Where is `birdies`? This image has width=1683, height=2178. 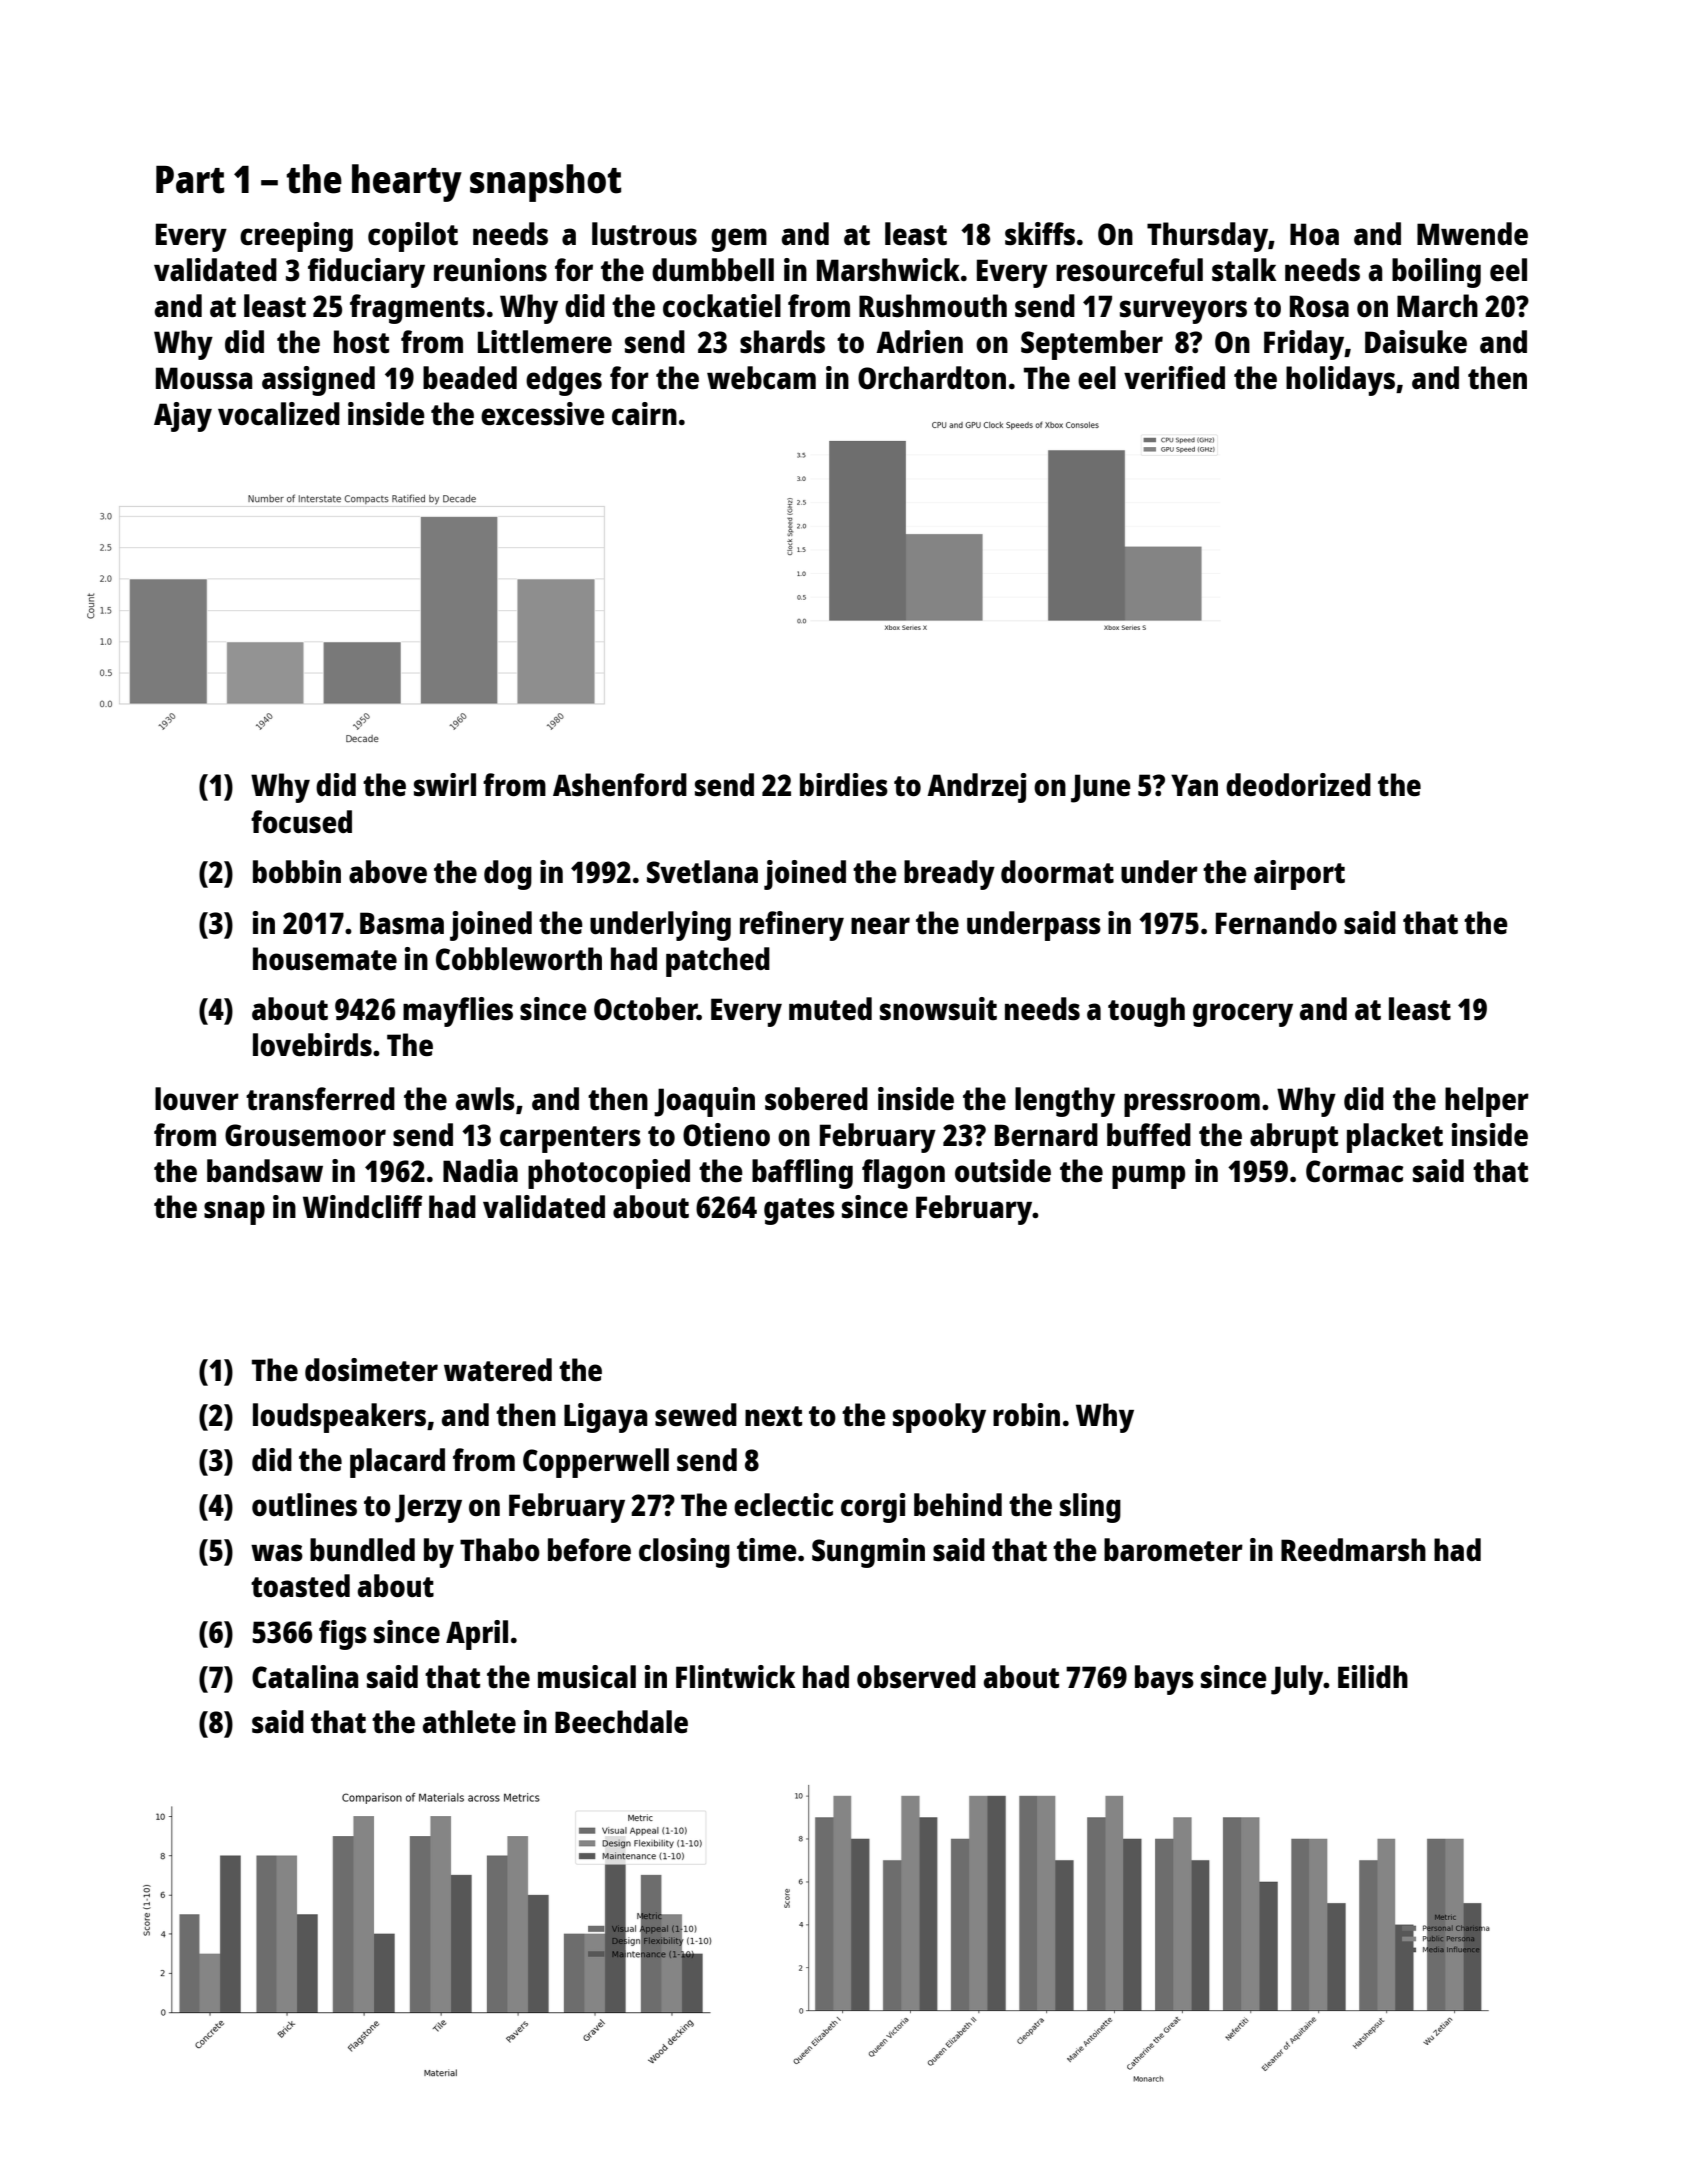
birdies is located at coordinates (844, 785).
